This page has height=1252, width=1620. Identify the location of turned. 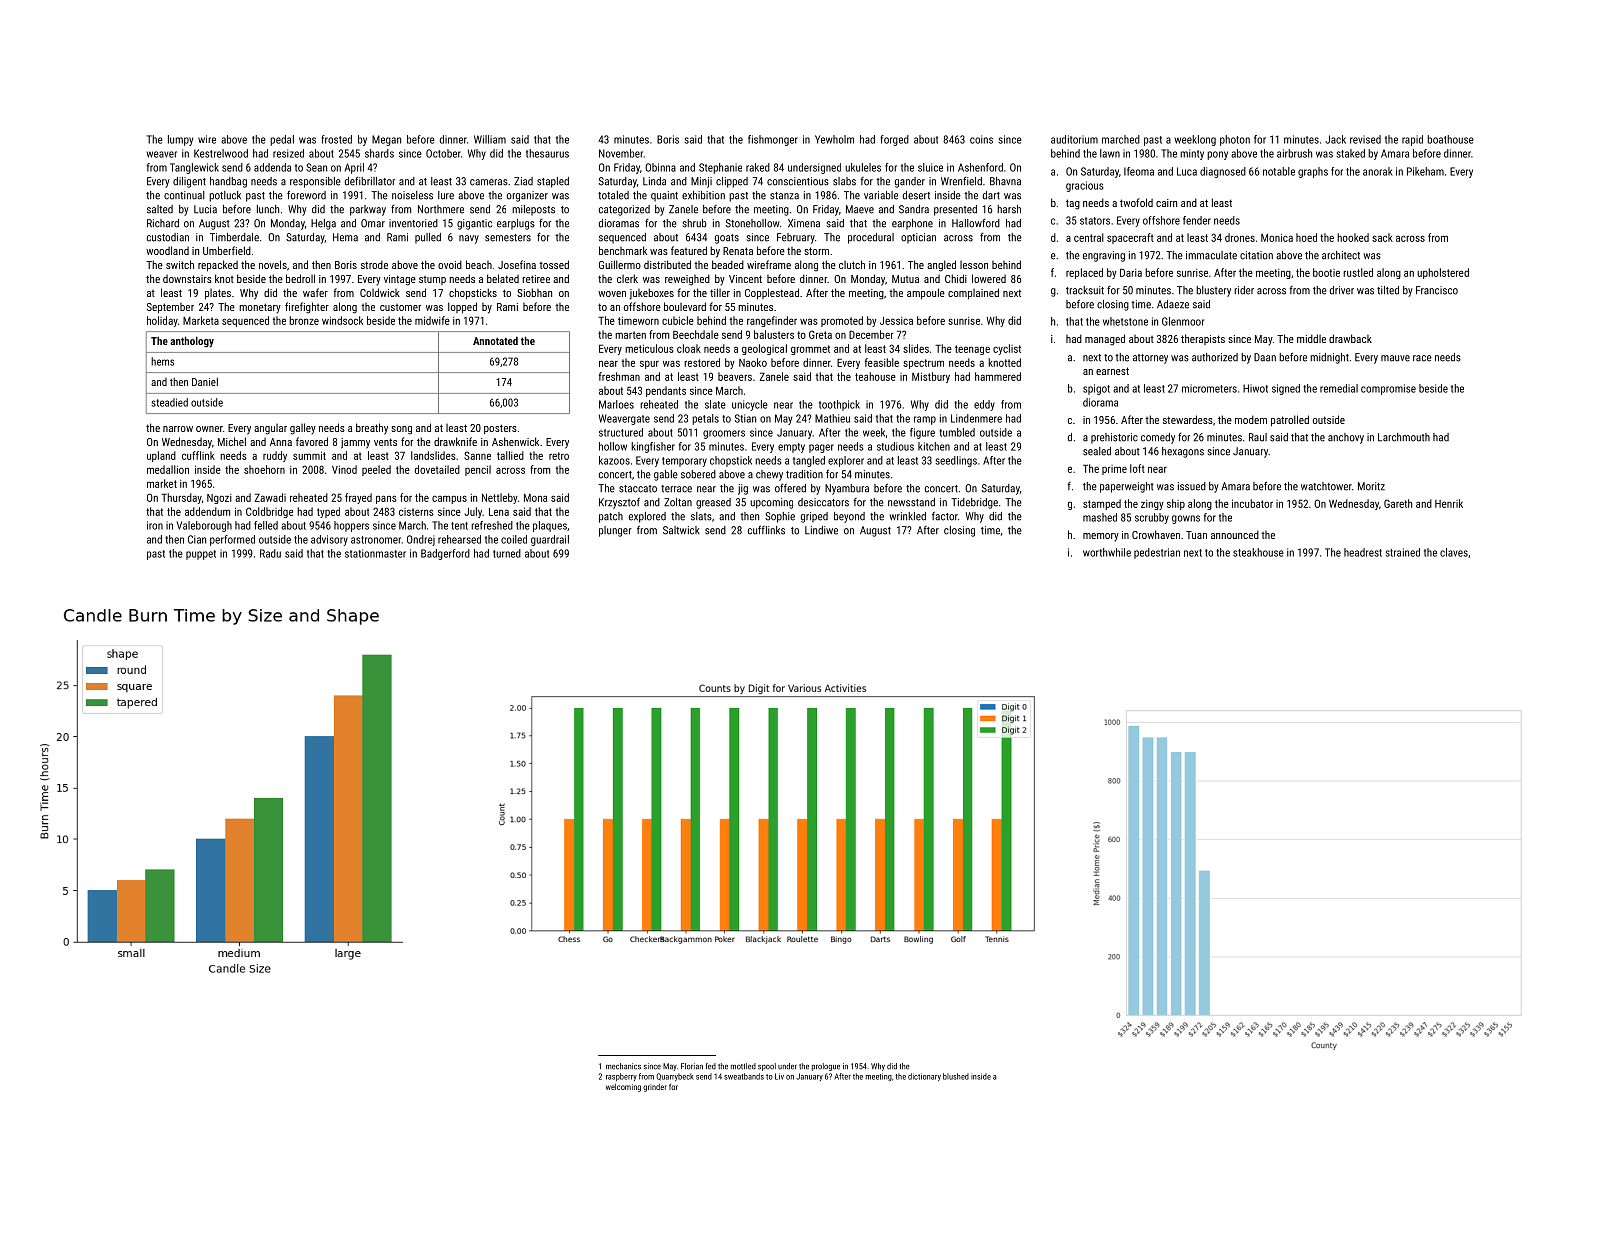
(507, 553).
